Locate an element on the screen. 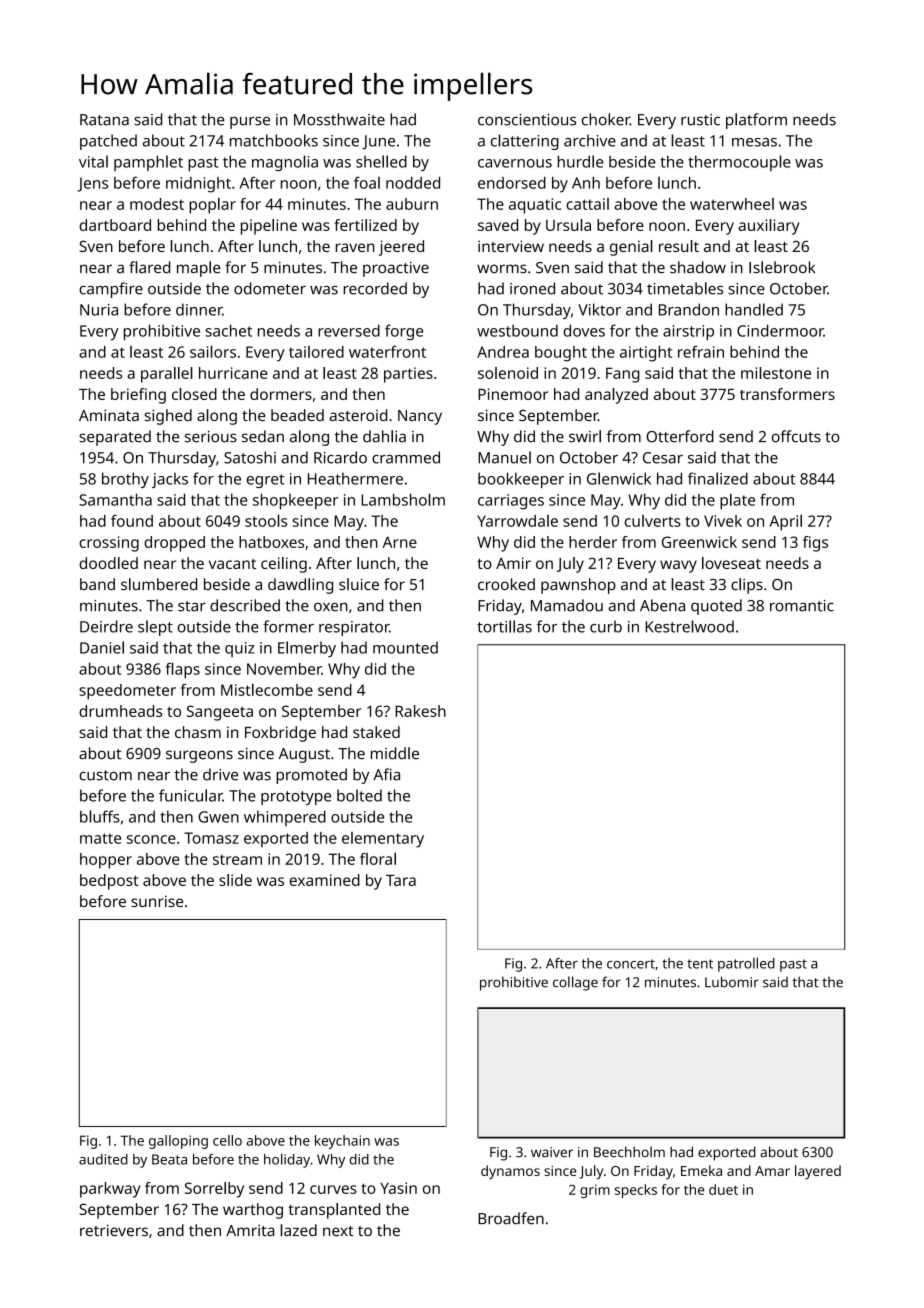 This screenshot has height=1308, width=924. brothy is located at coordinates (125, 480).
